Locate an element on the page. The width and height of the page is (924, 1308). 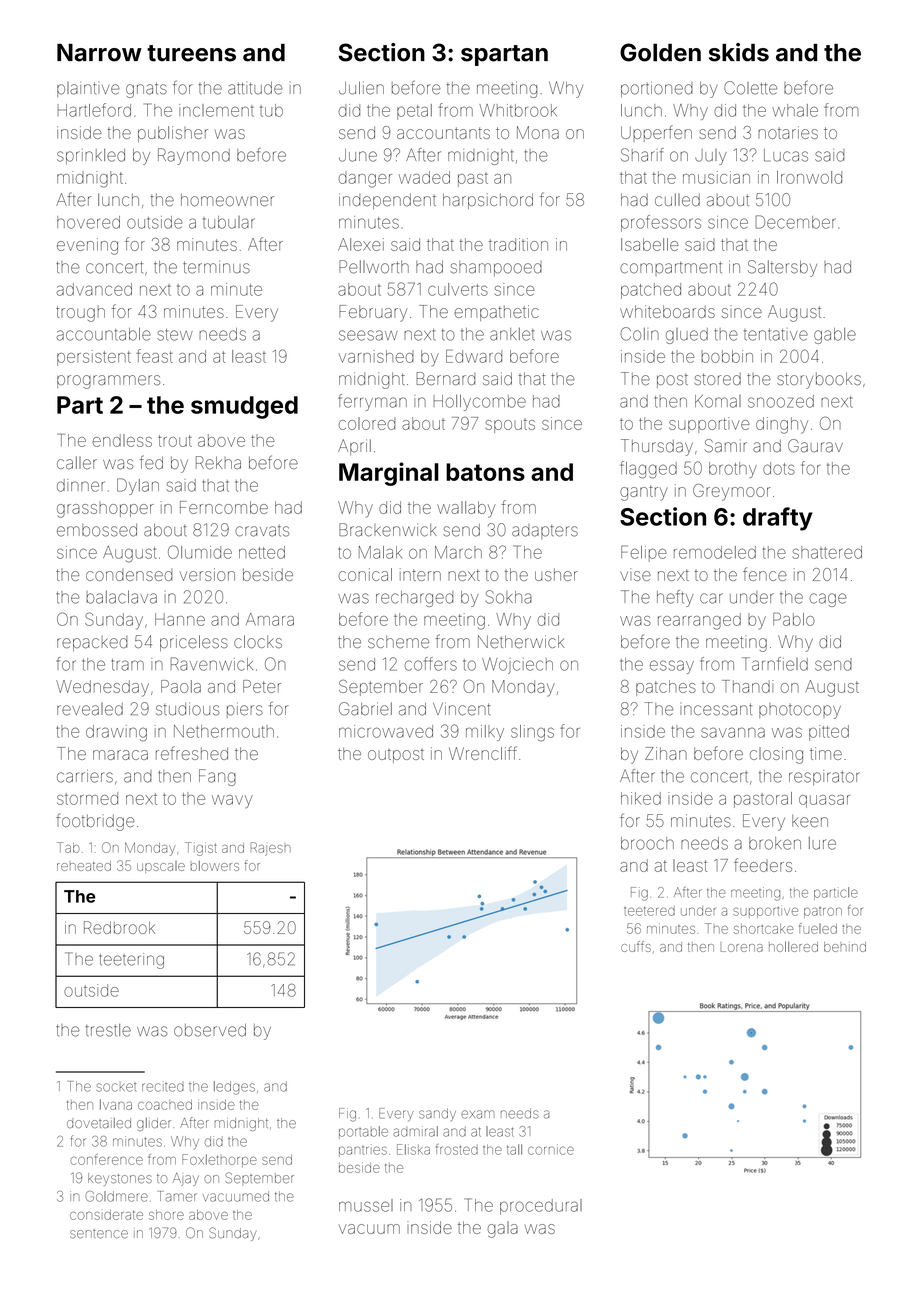
Wrencliff is located at coordinates (483, 753).
